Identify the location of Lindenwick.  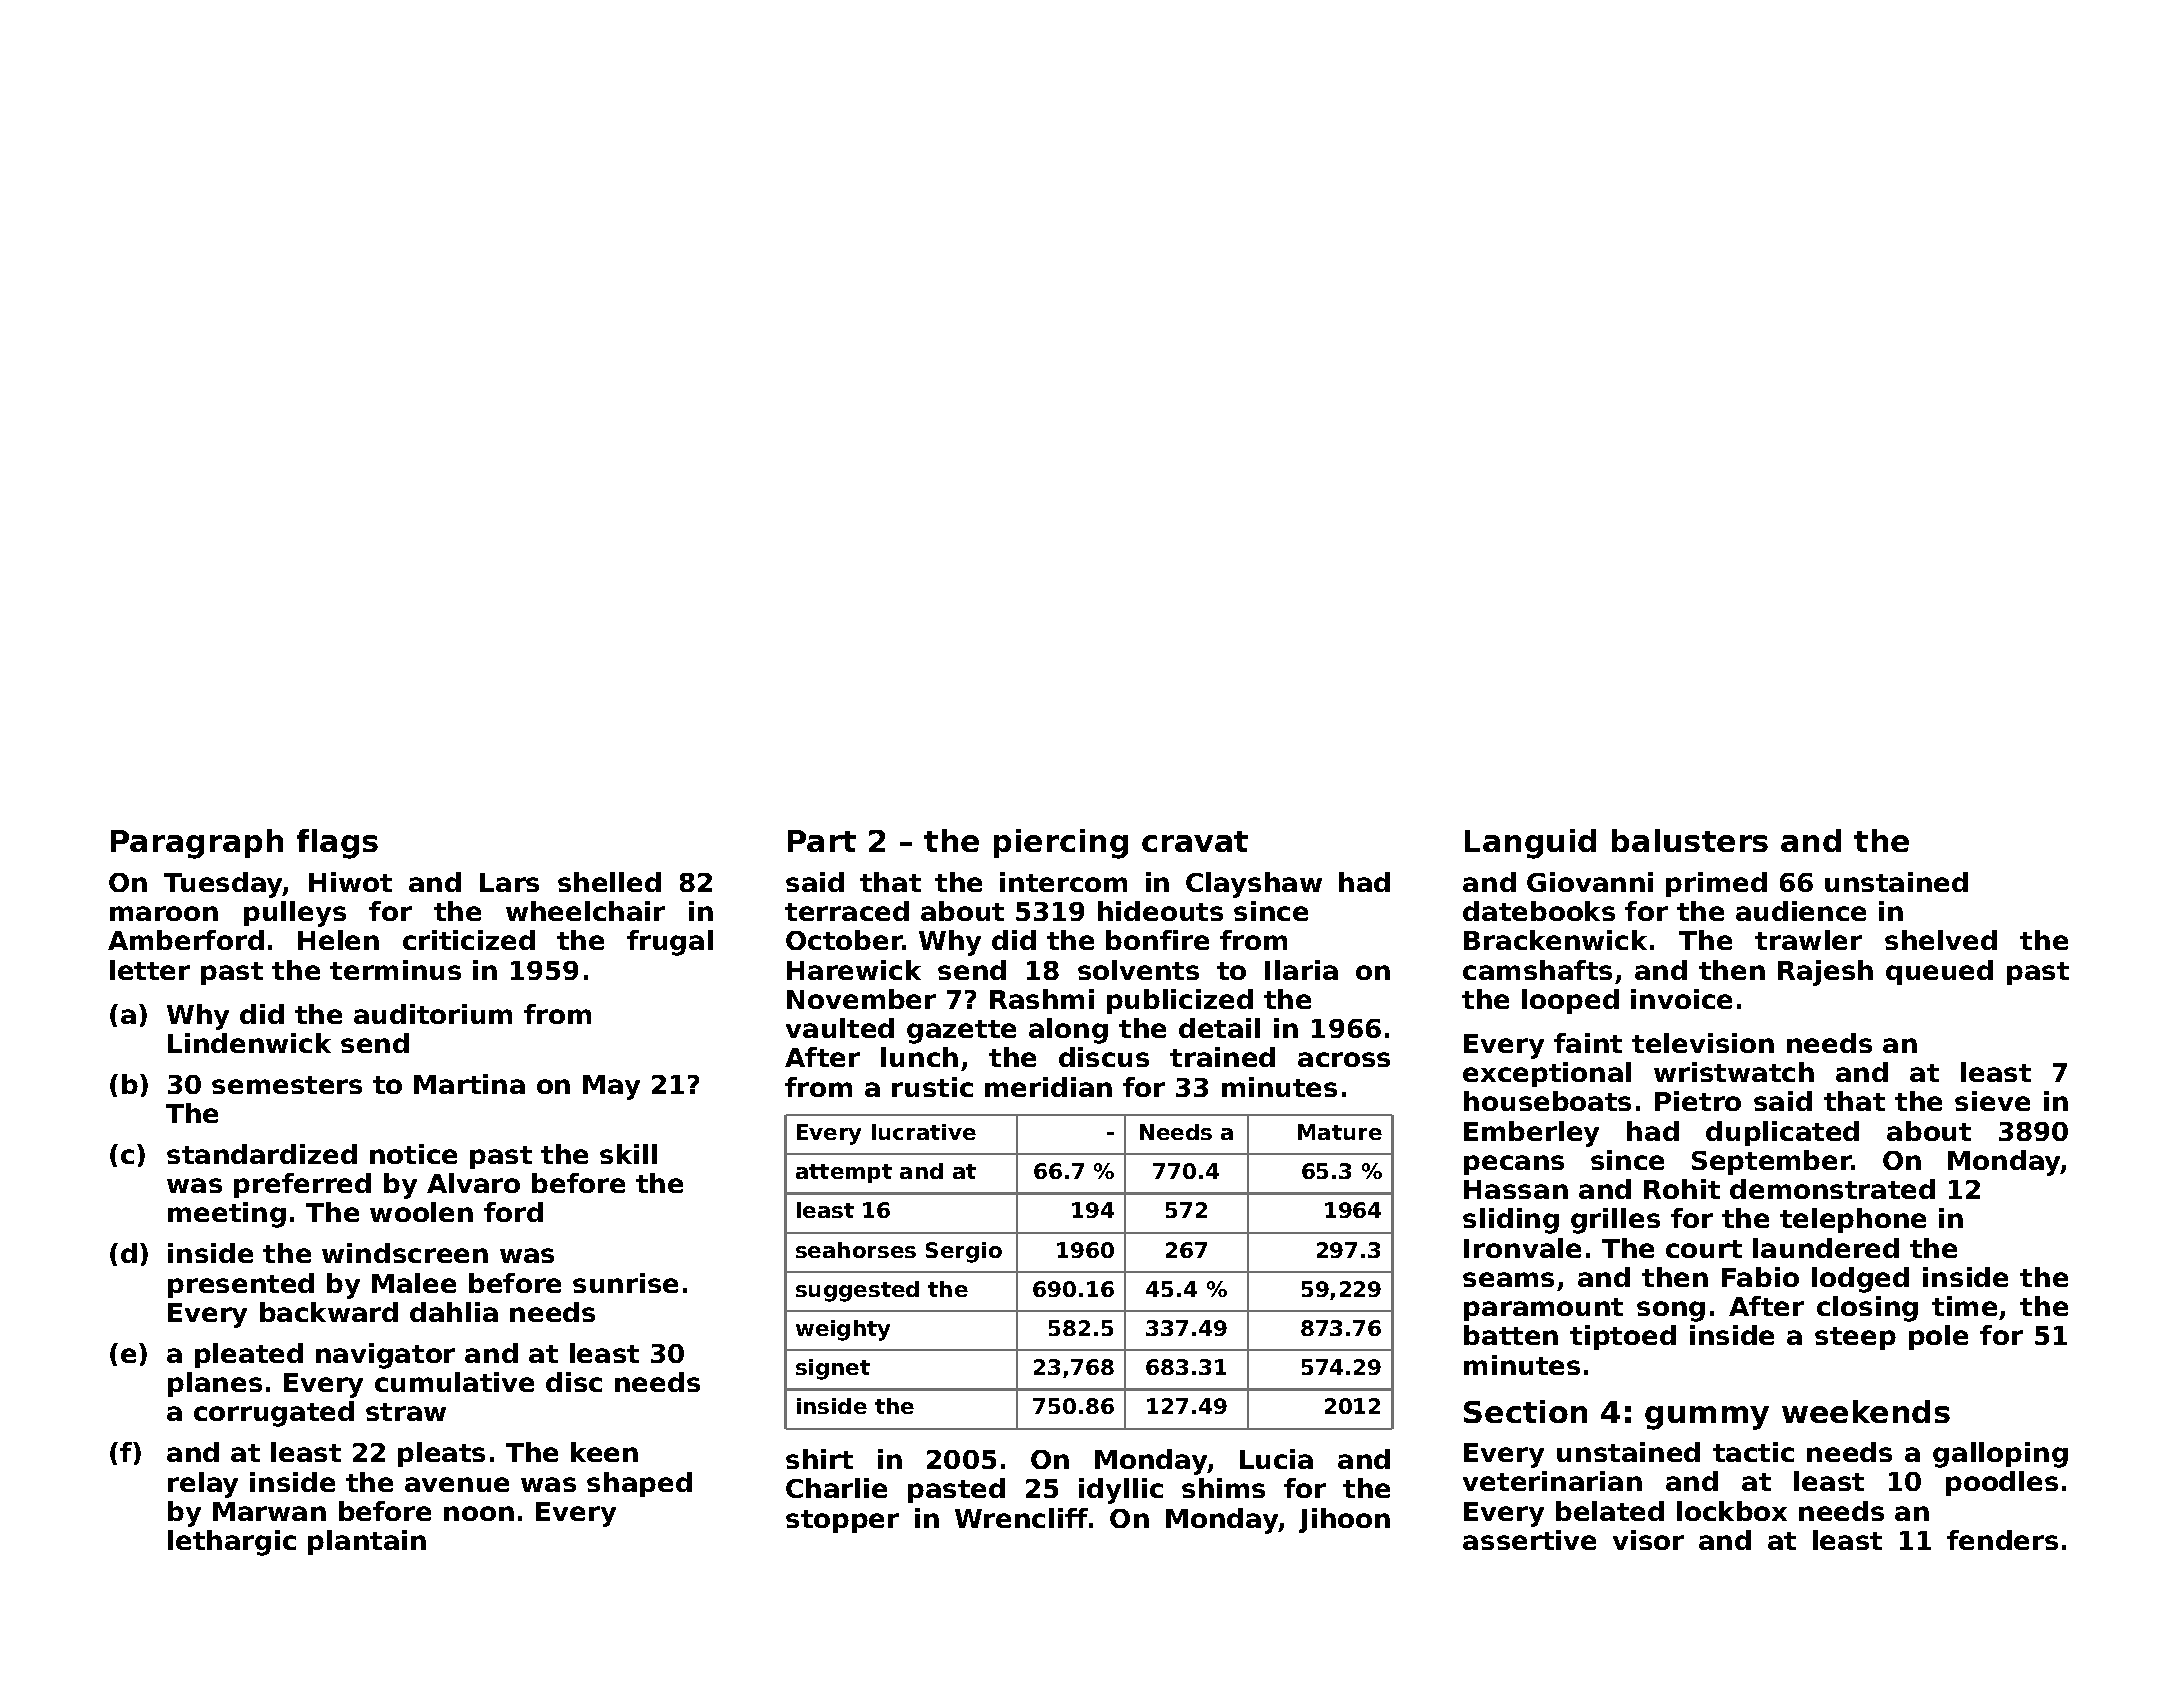
(249, 1043).
